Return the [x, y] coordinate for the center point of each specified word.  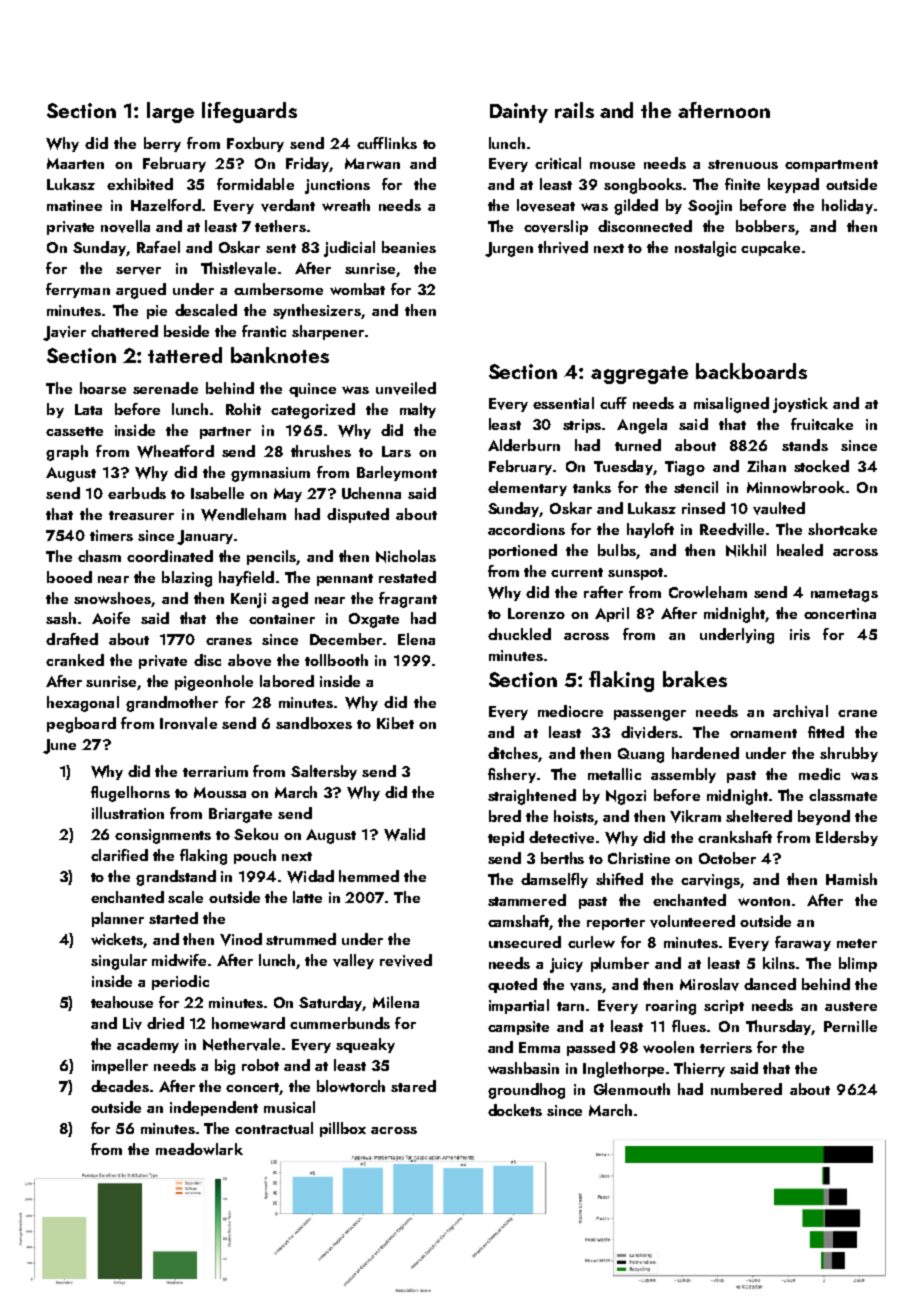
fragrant [408, 600]
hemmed [369, 876]
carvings [710, 881]
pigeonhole [214, 683]
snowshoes [112, 598]
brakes [695, 679]
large [170, 112]
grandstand [176, 878]
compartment [831, 166]
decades [120, 1086]
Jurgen [509, 249]
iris [800, 634]
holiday [847, 206]
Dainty [519, 113]
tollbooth [336, 660]
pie [157, 312]
